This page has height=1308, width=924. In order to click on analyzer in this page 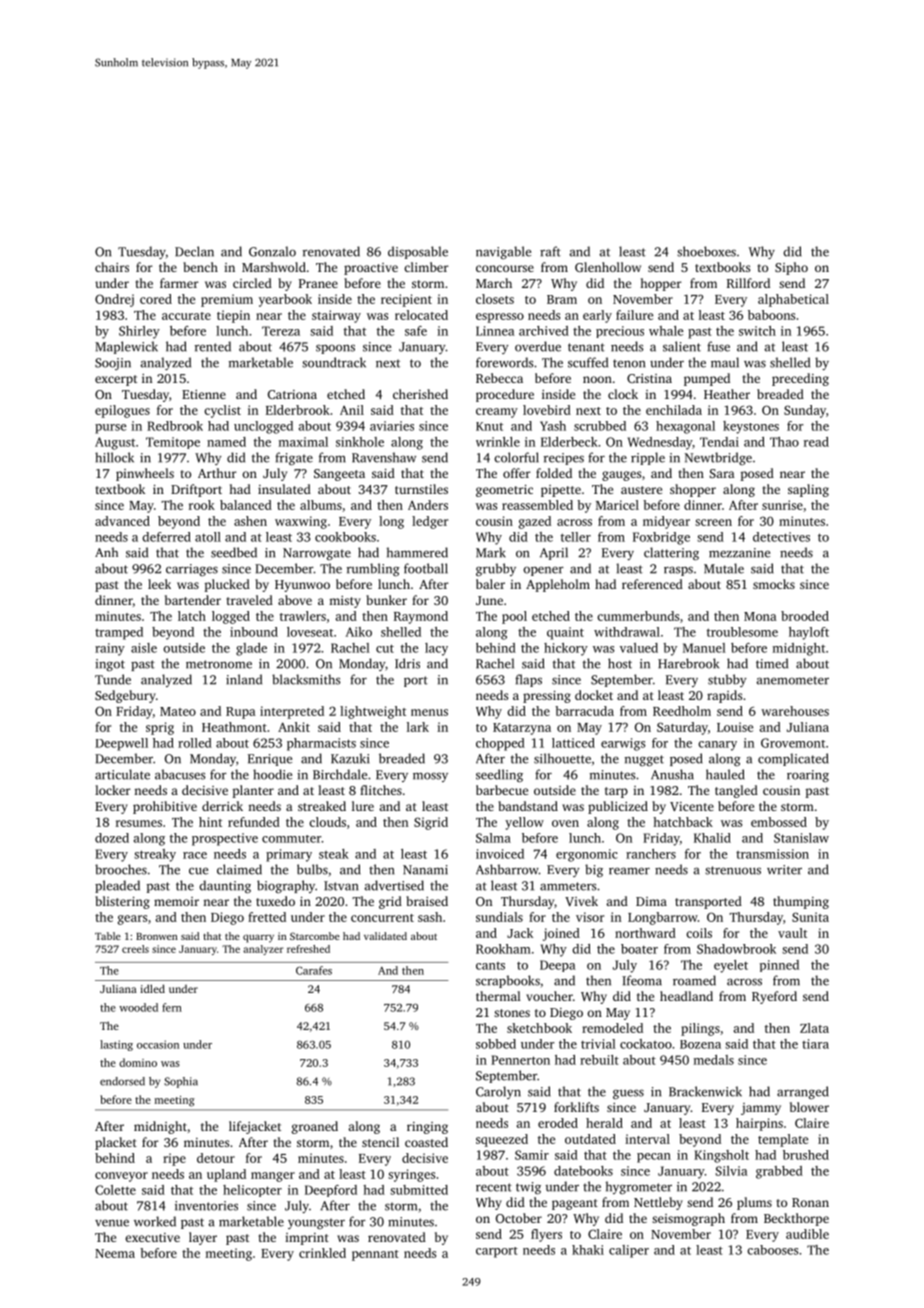, I will do `click(263, 950)`.
